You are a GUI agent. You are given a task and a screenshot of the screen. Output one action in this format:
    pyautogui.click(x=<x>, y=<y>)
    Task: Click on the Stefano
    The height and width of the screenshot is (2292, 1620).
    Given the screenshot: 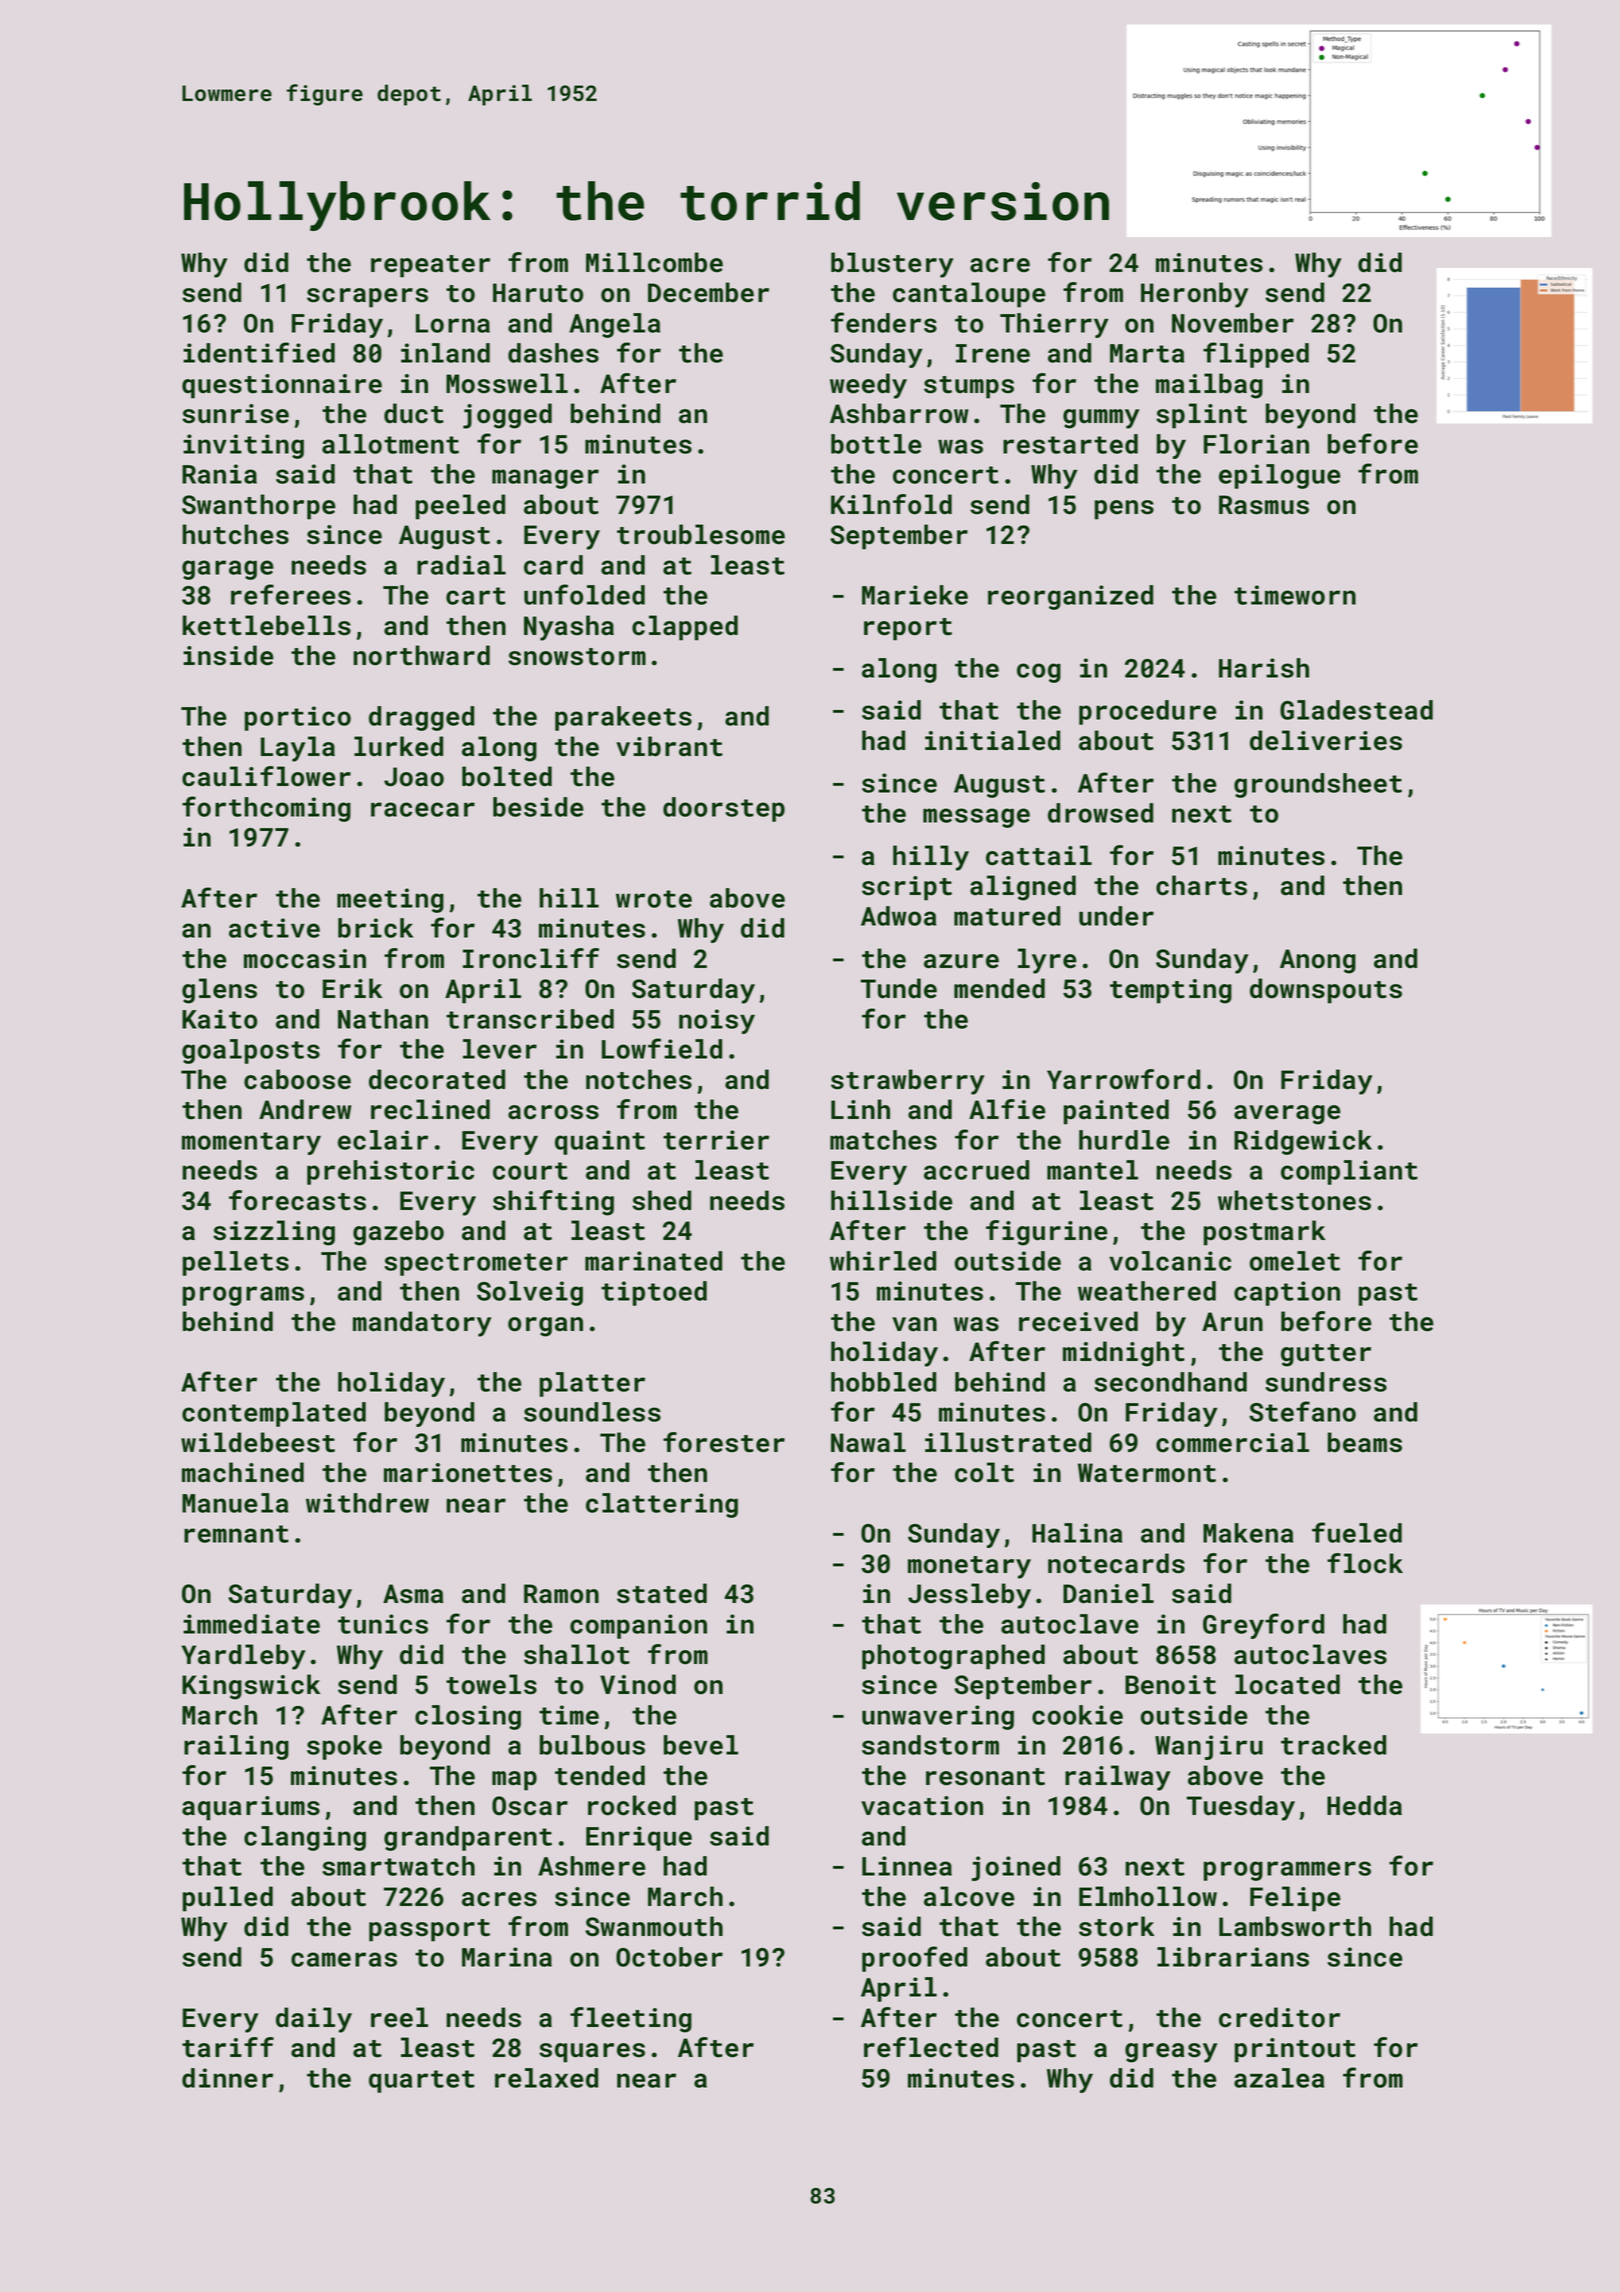 What is the action you would take?
    pyautogui.click(x=1302, y=1411)
